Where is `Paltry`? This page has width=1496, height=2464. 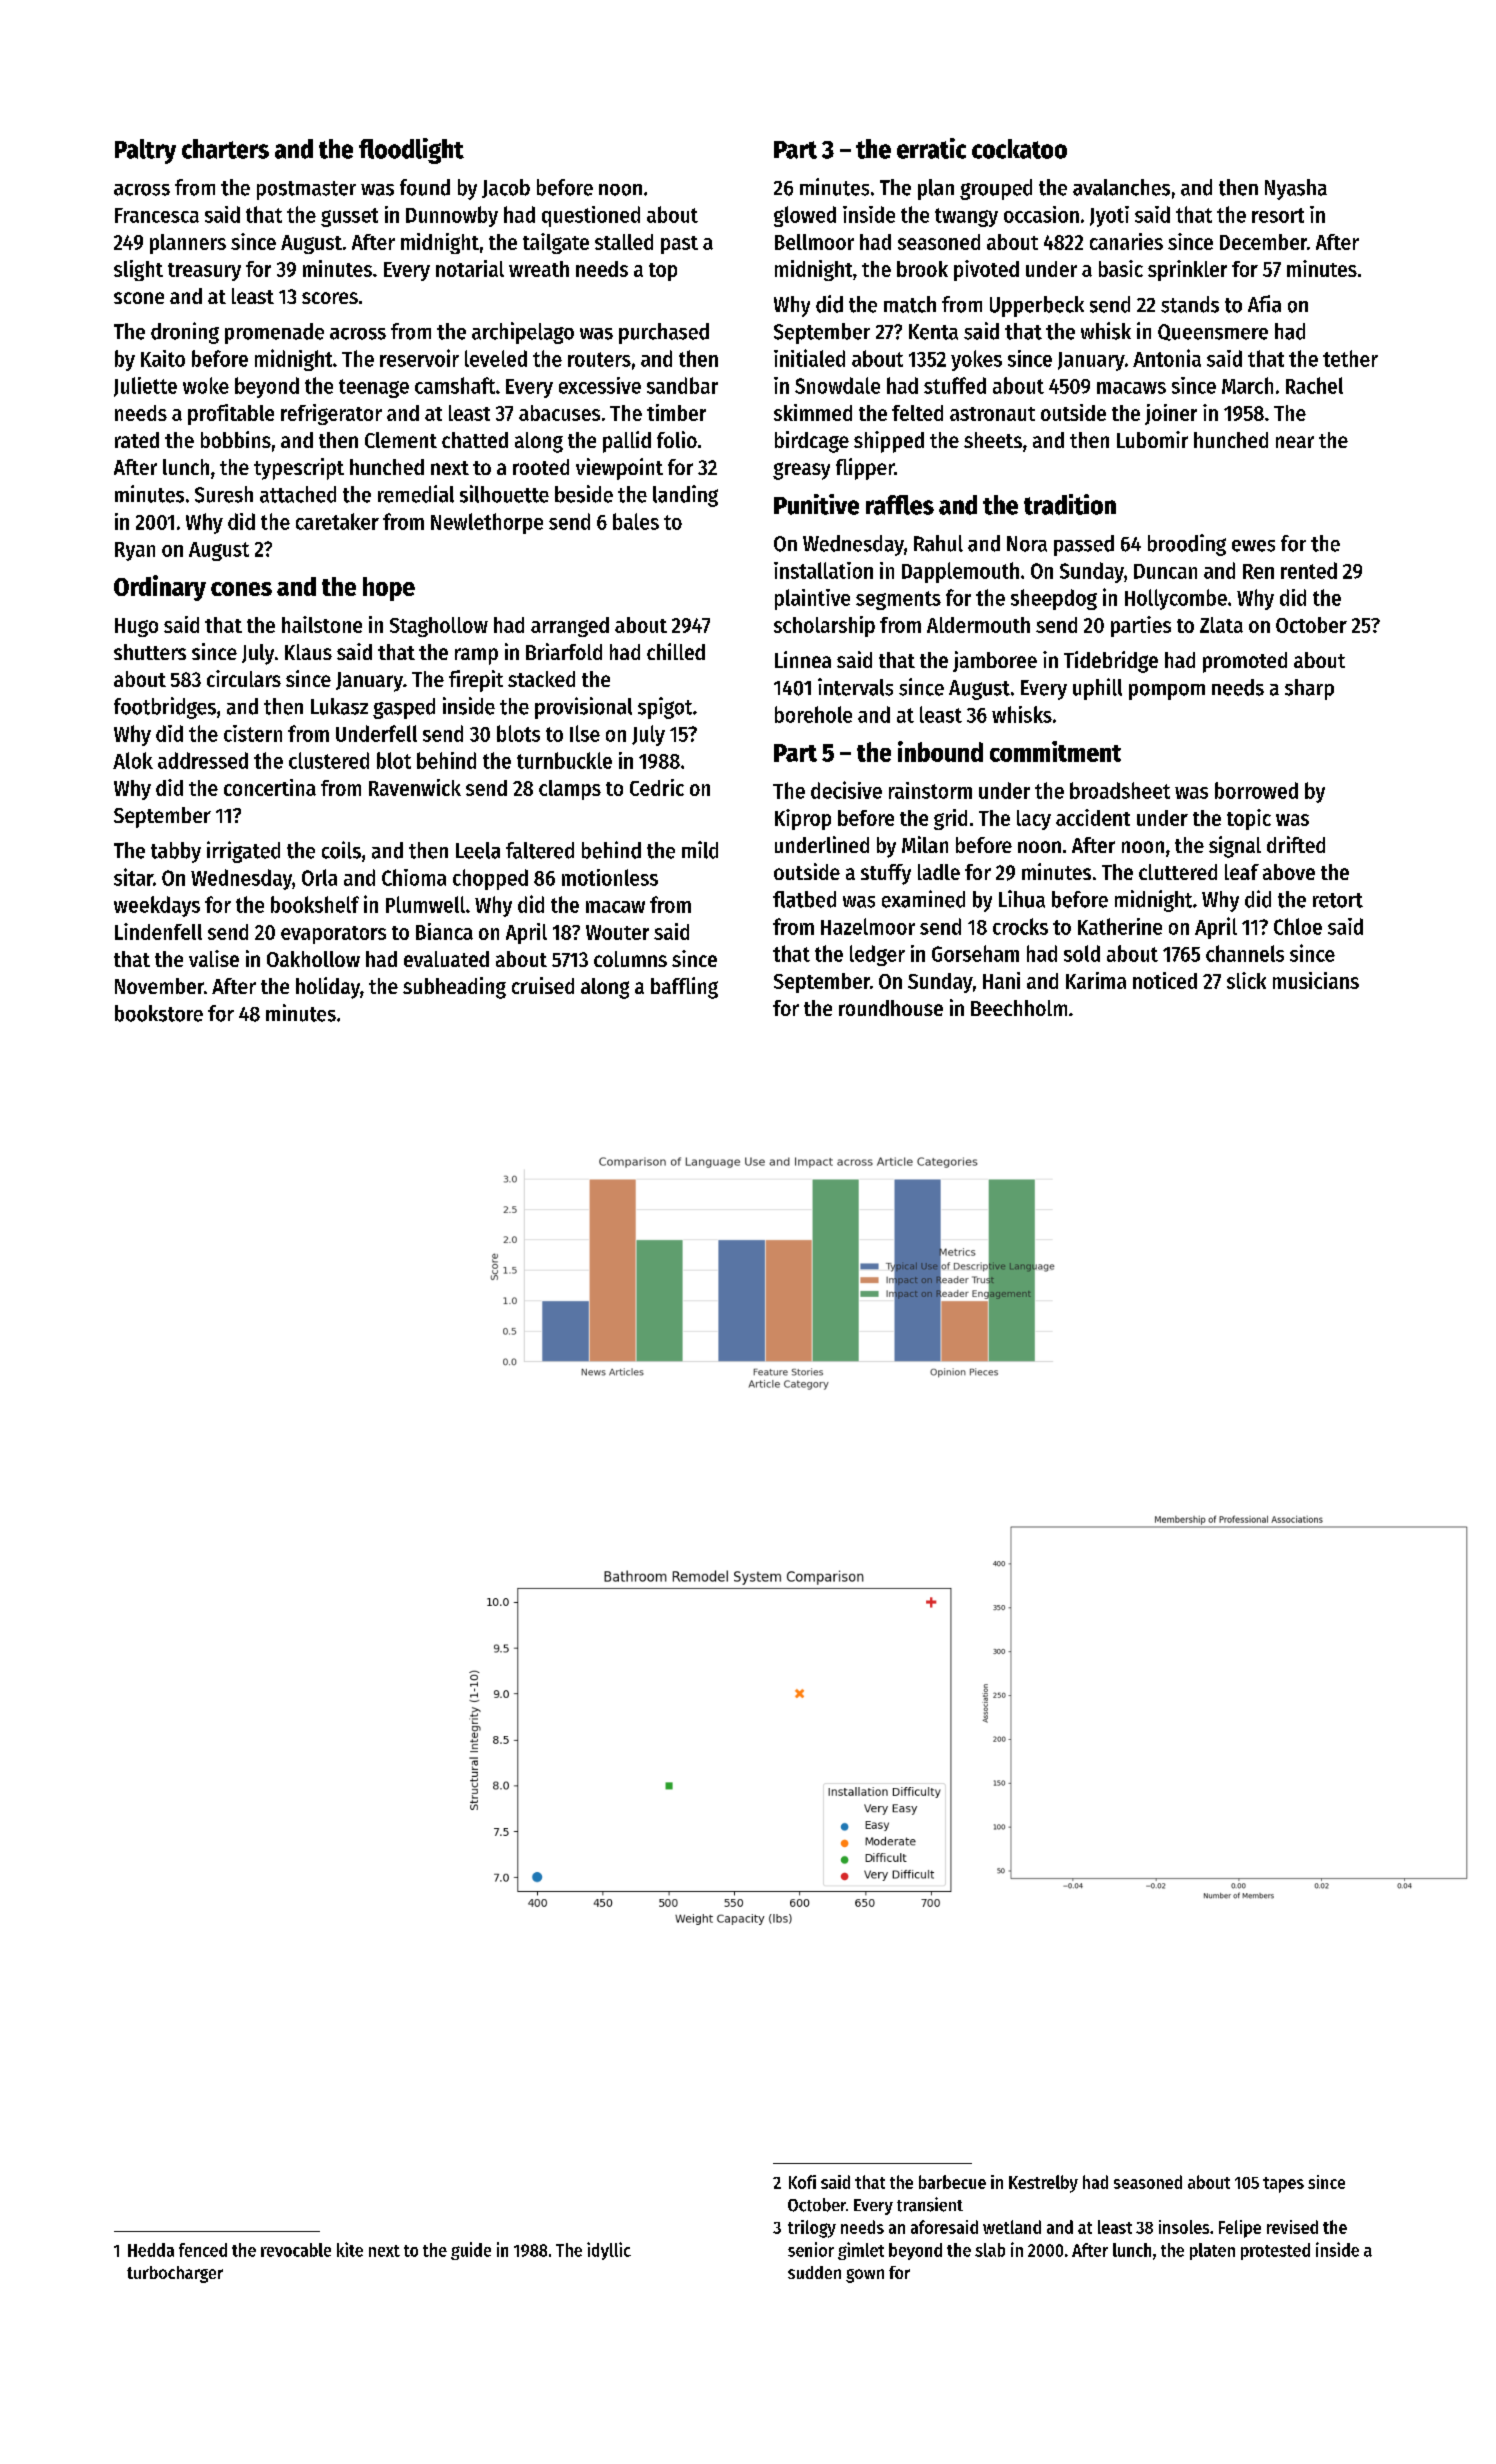
Paltry is located at coordinates (145, 151).
